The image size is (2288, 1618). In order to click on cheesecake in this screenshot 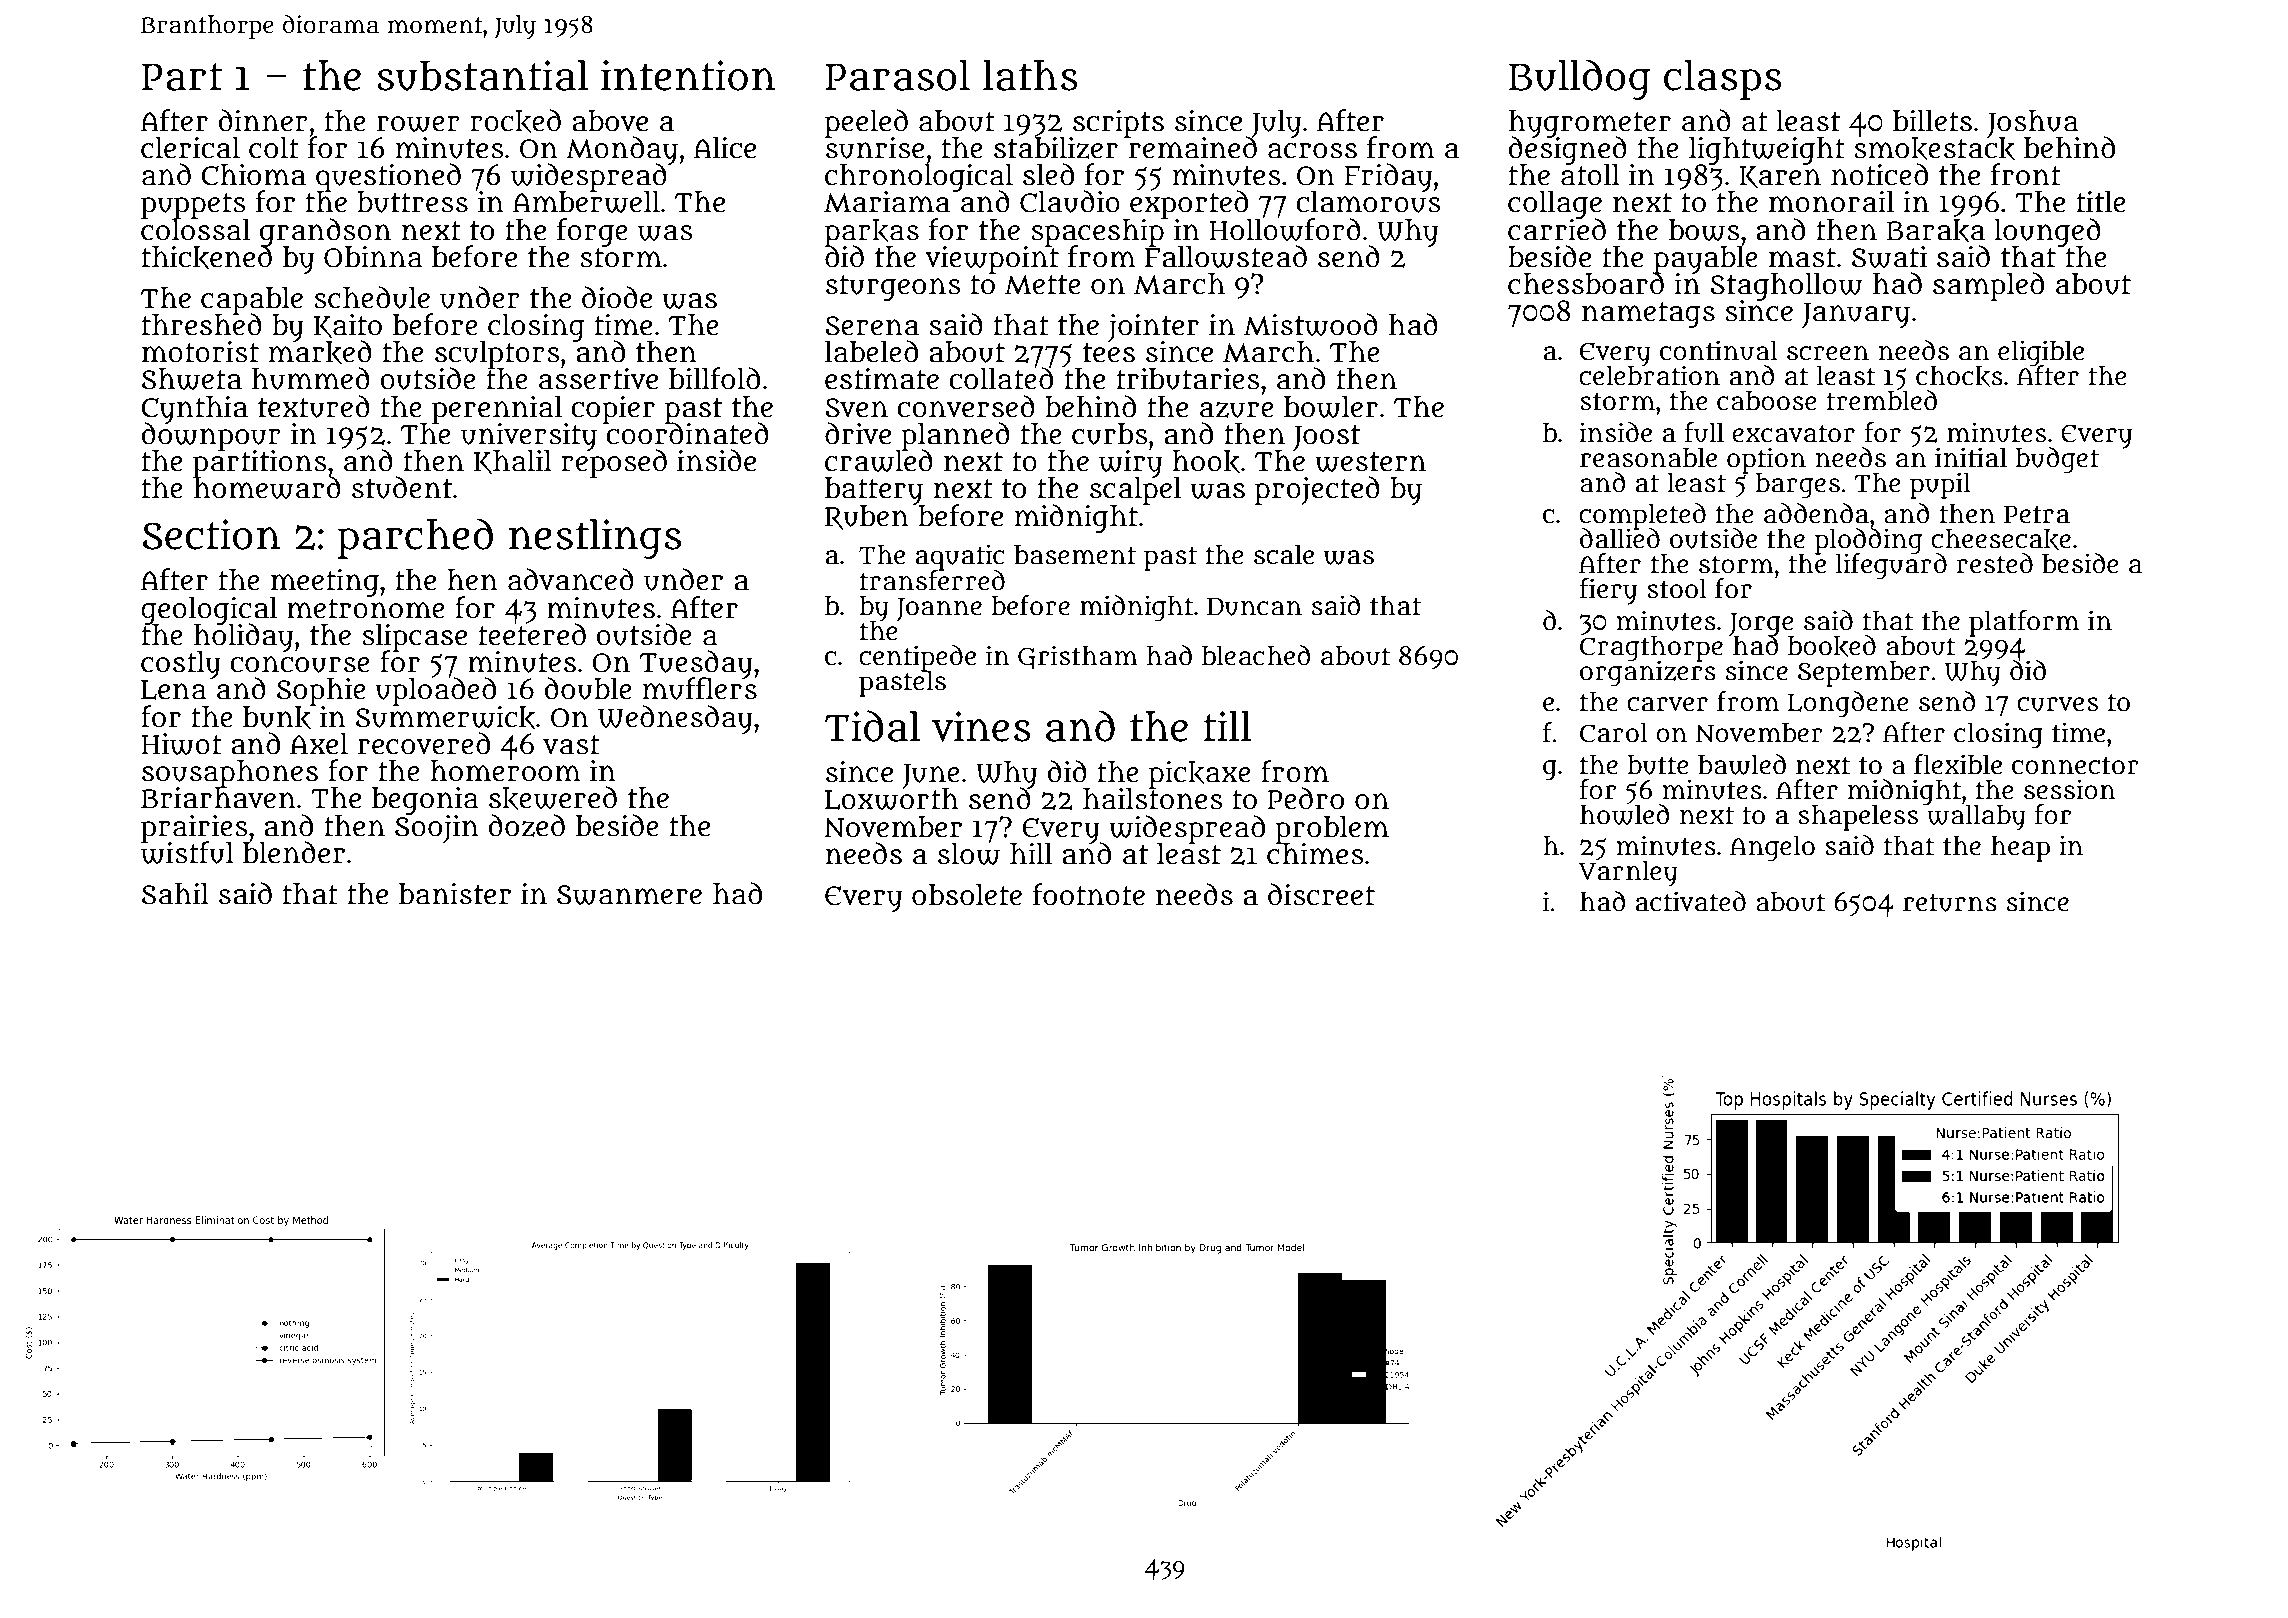, I will do `click(2001, 539)`.
